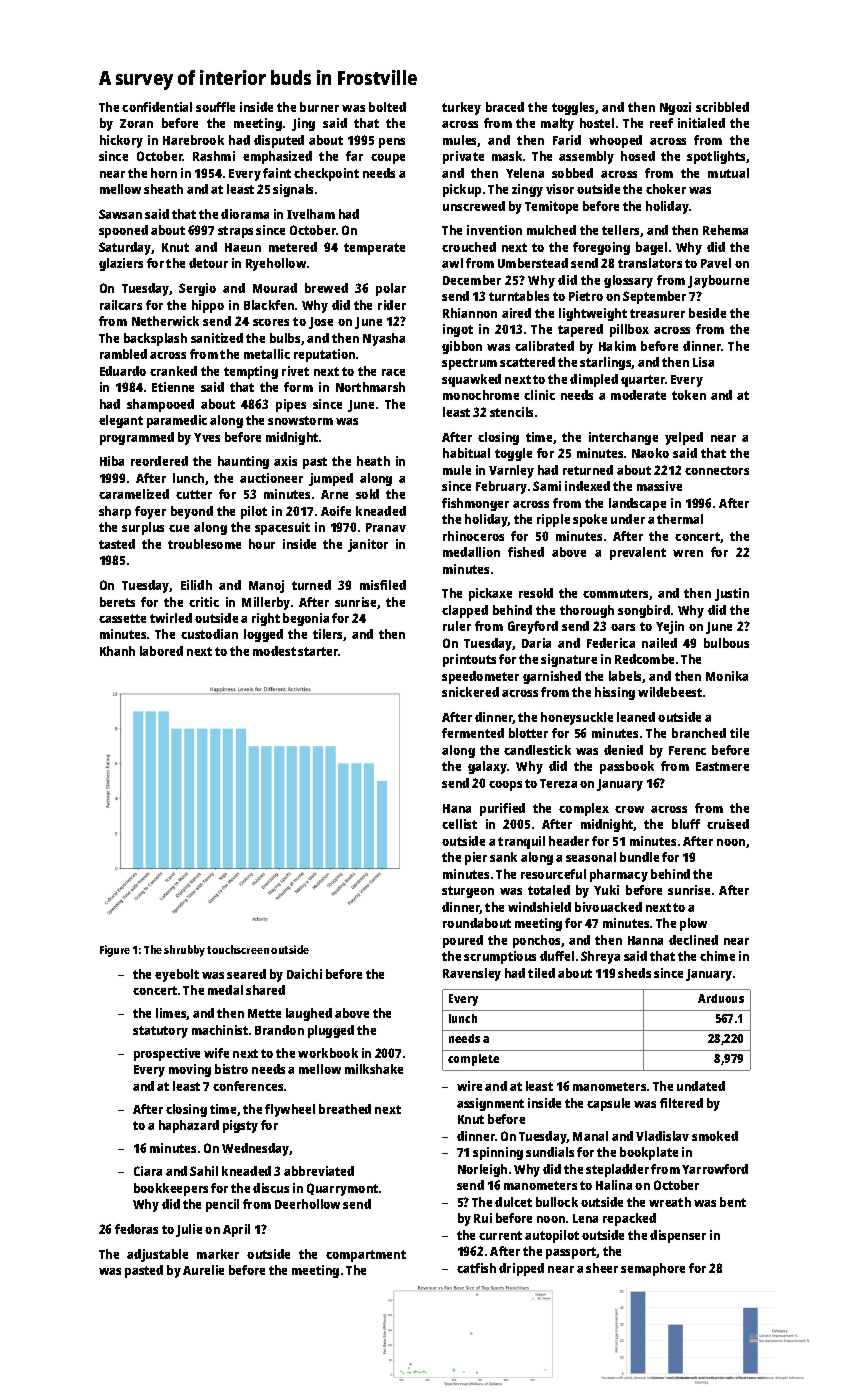 Image resolution: width=849 pixels, height=1400 pixels. What do you see at coordinates (161, 651) in the page?
I see `labored` at bounding box center [161, 651].
